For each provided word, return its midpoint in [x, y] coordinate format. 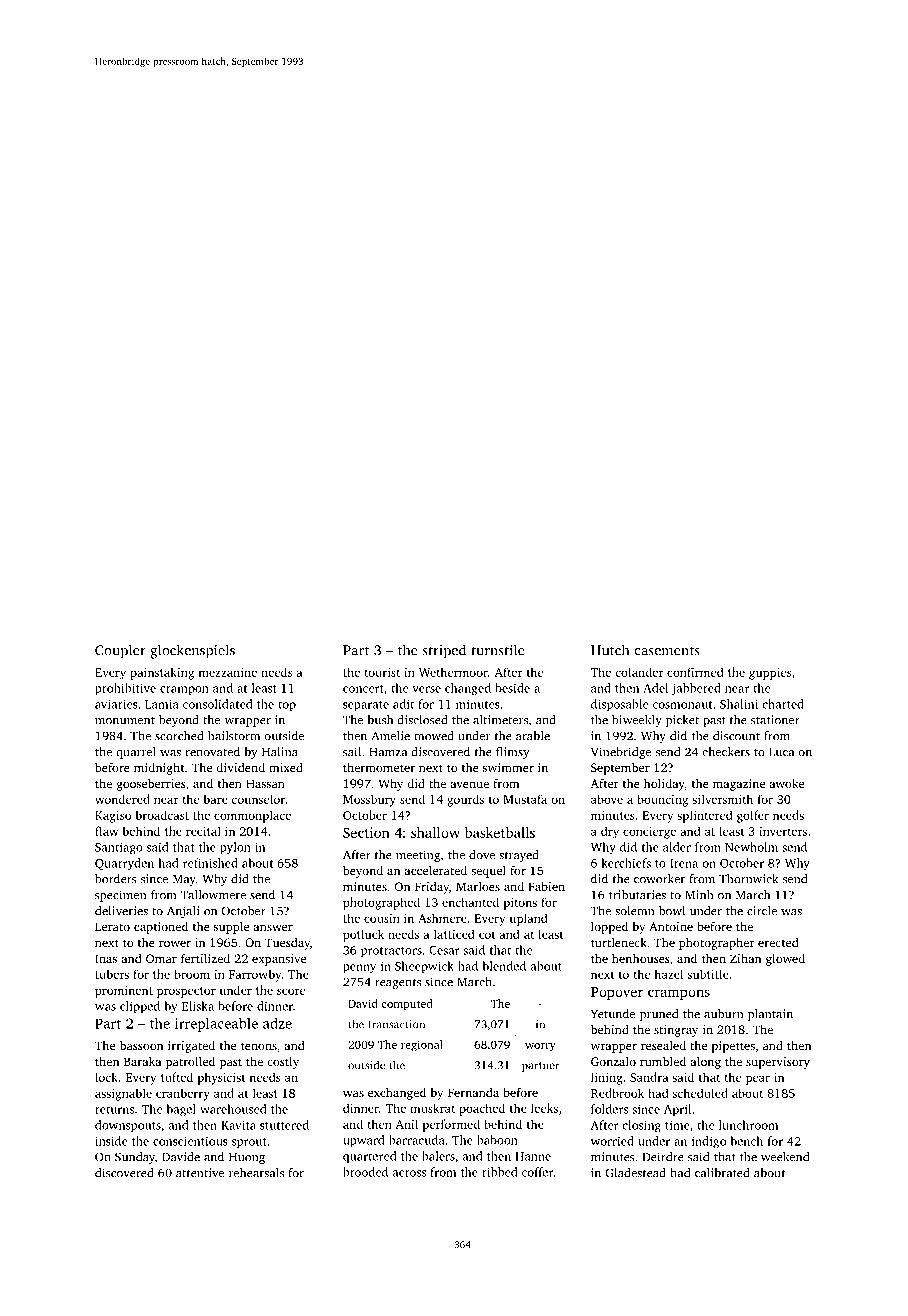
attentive [200, 1173]
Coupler [120, 651]
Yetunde [613, 1014]
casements [667, 651]
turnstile [498, 650]
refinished [210, 863]
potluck [363, 935]
